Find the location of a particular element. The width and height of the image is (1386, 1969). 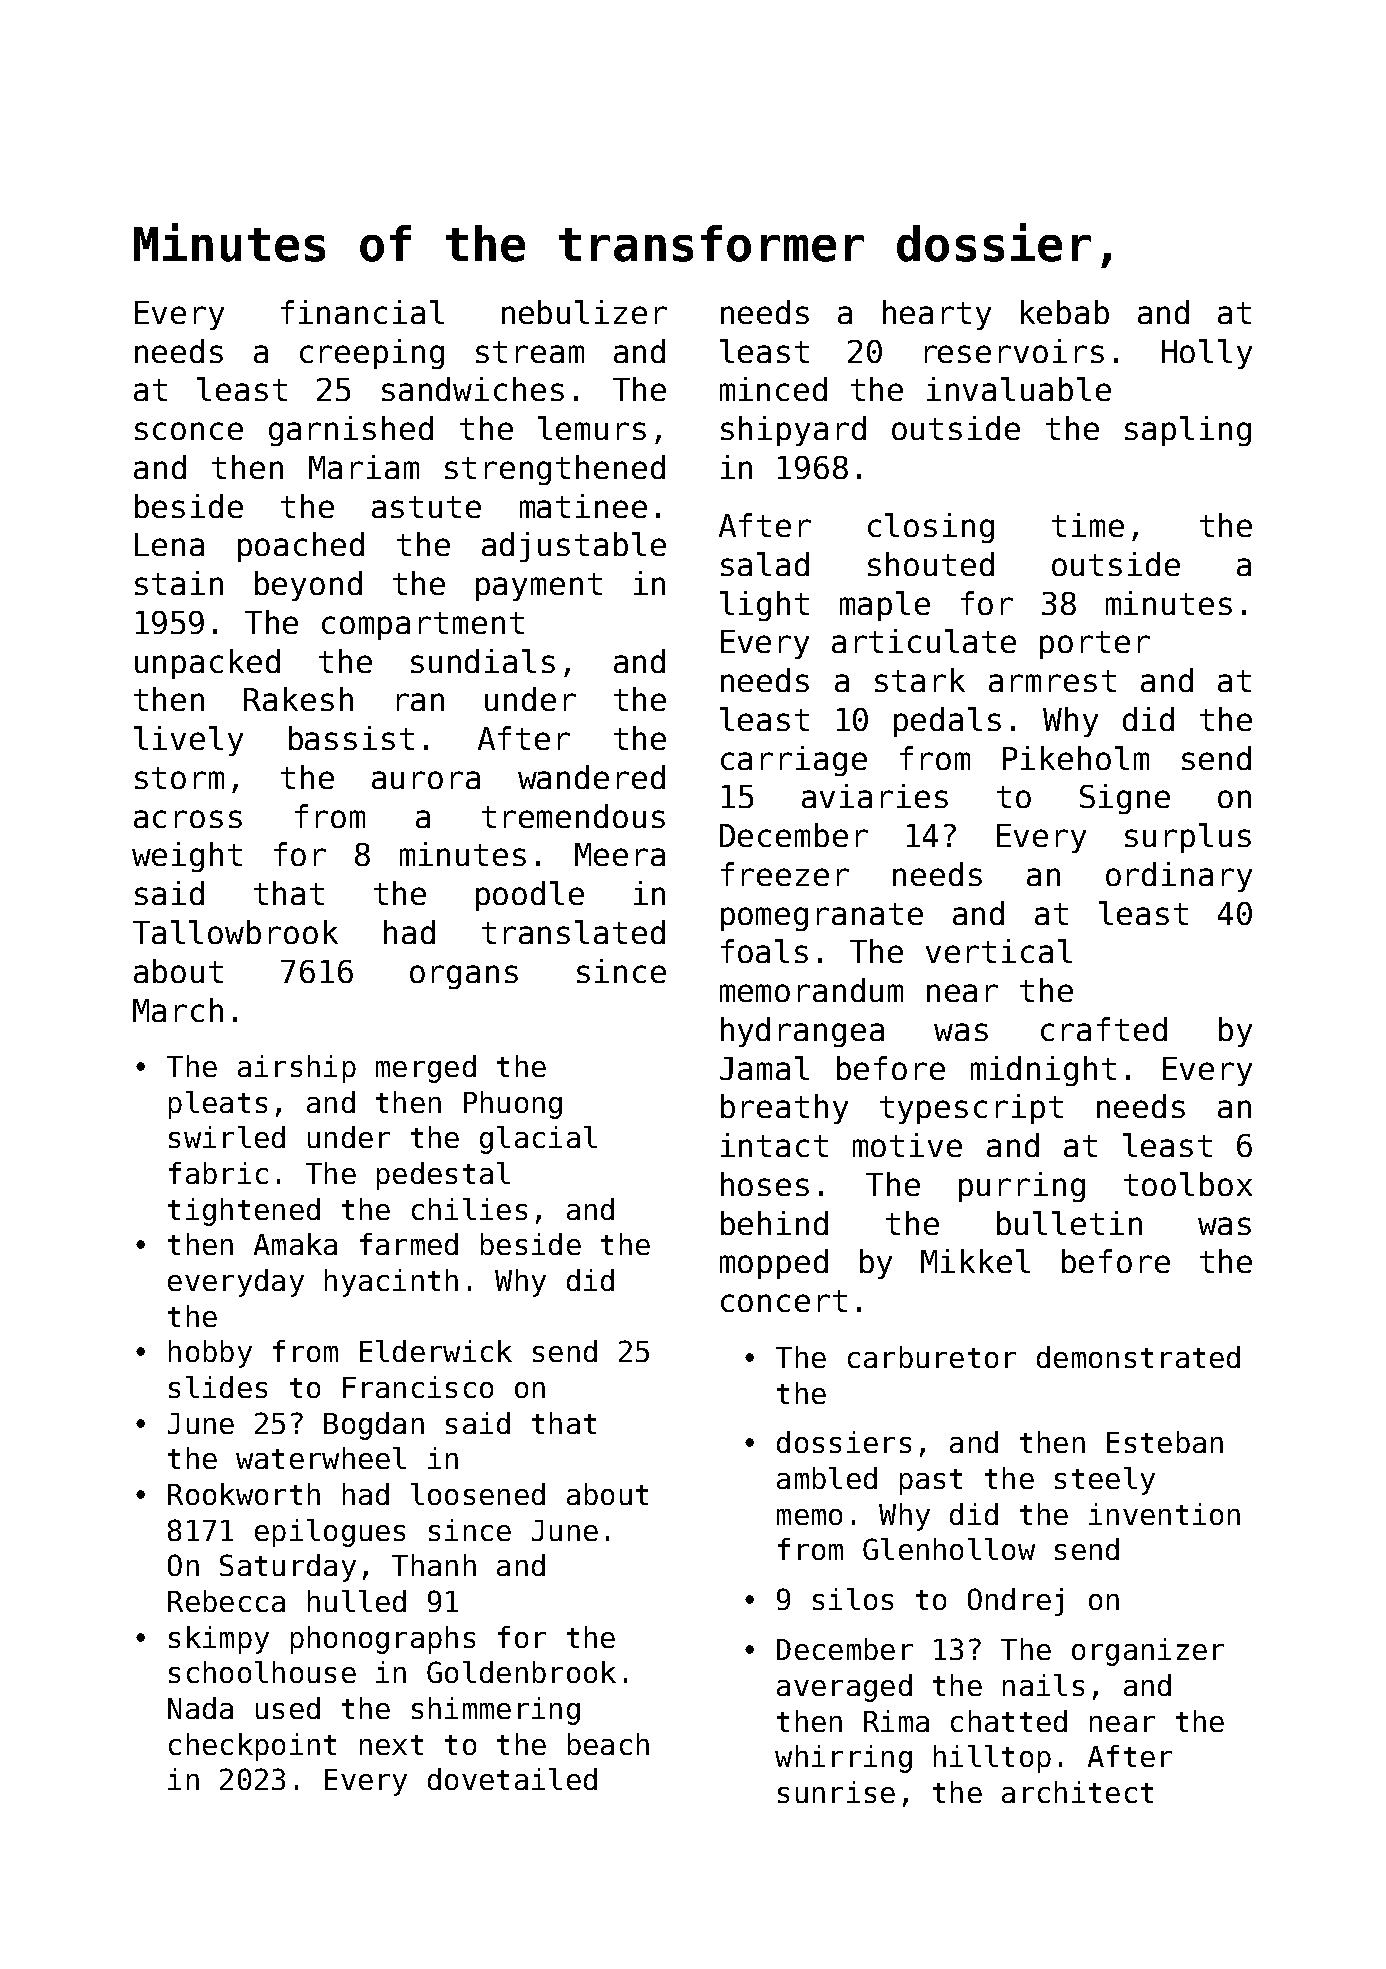

across is located at coordinates (188, 819).
